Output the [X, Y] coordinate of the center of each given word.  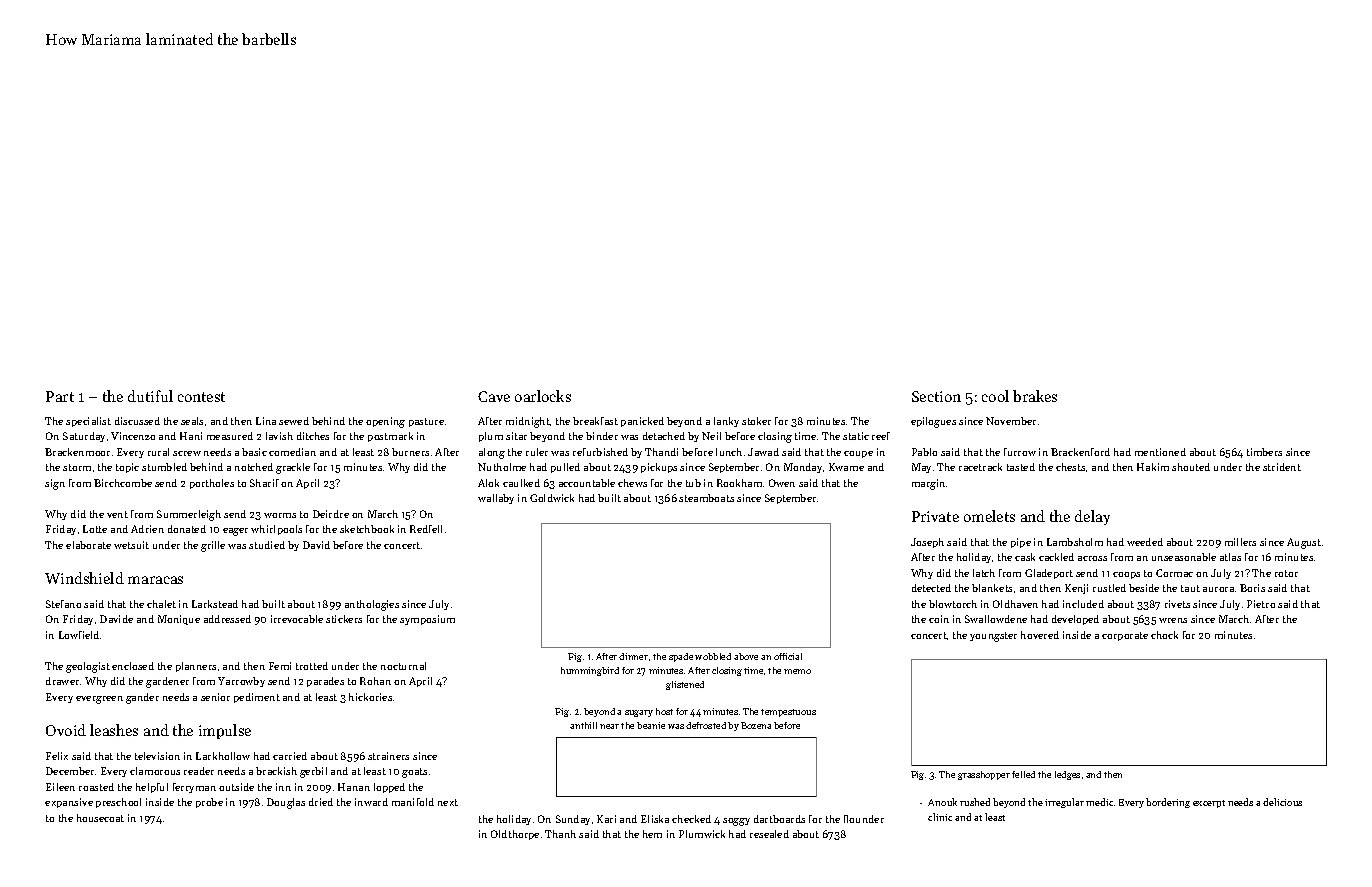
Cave [494, 396]
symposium [427, 620]
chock [1164, 635]
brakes [1035, 396]
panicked [642, 422]
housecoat [100, 818]
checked [691, 819]
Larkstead [215, 604]
